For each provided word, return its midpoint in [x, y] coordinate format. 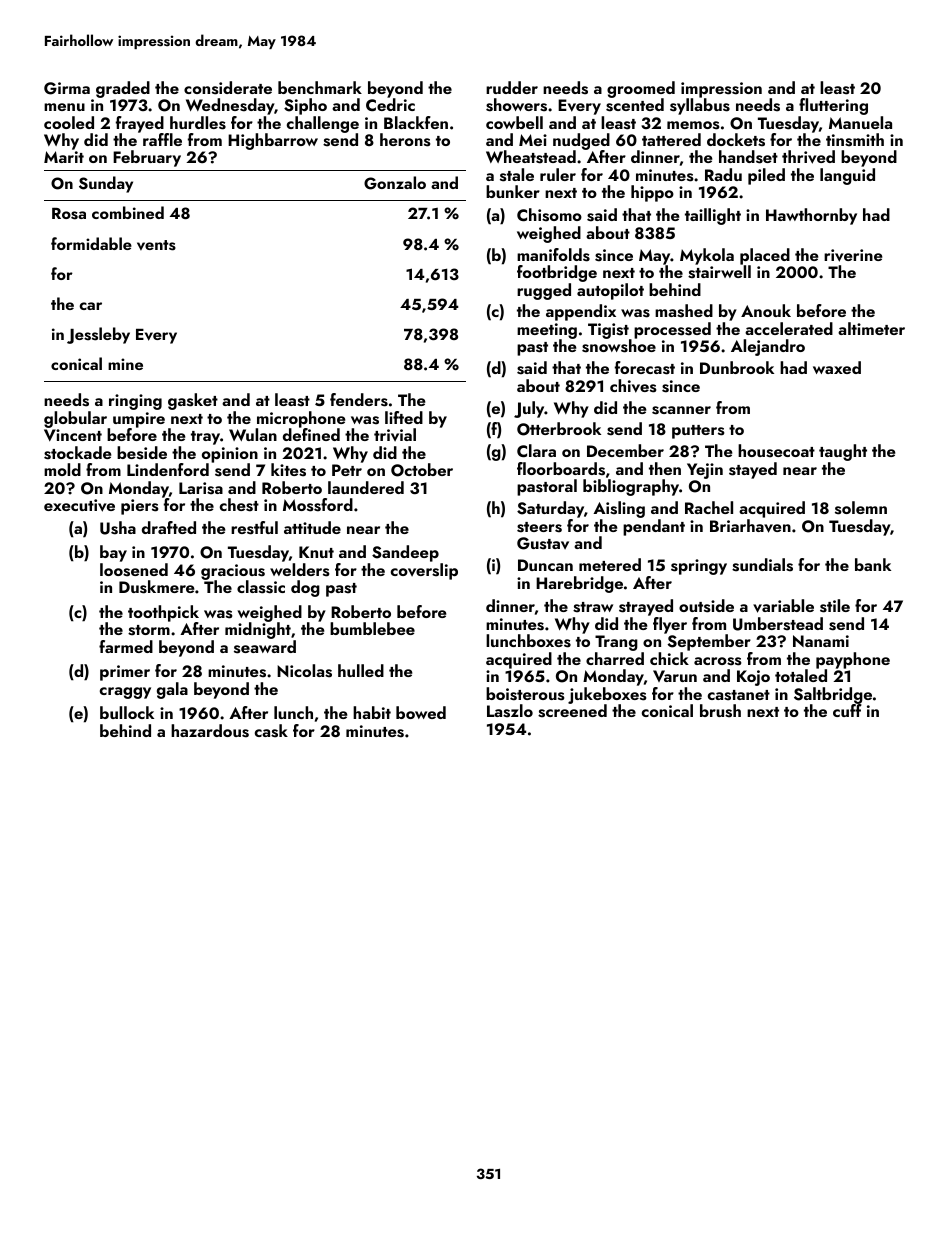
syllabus [700, 106]
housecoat [776, 451]
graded [123, 89]
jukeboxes [607, 695]
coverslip [424, 571]
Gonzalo [395, 183]
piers [139, 507]
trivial [395, 434]
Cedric [390, 104]
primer [125, 673]
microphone [301, 419]
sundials [762, 565]
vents [156, 245]
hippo [652, 193]
